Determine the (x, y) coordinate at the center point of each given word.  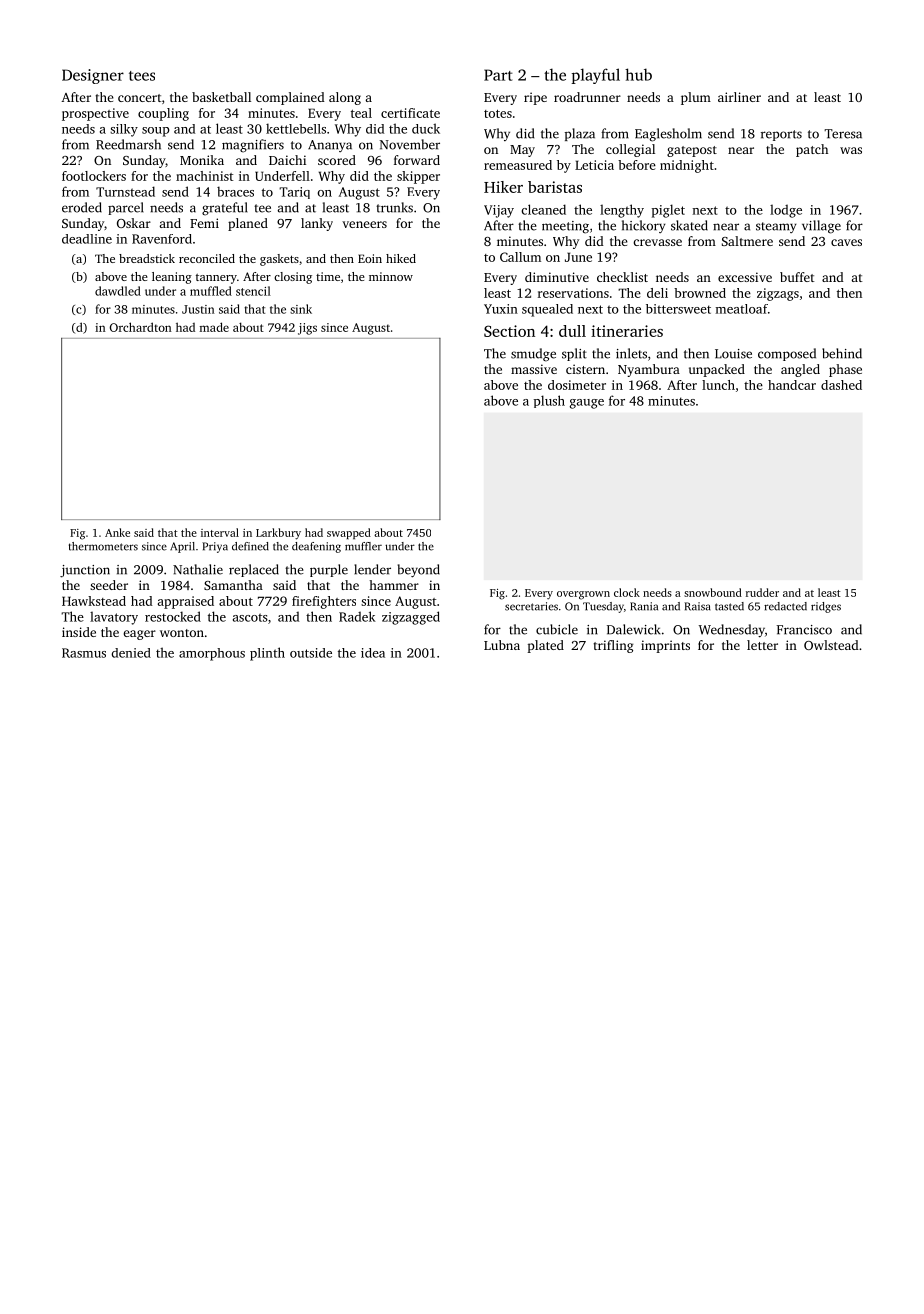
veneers (364, 224)
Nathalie (198, 569)
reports (781, 135)
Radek (357, 616)
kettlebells (296, 128)
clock (627, 592)
